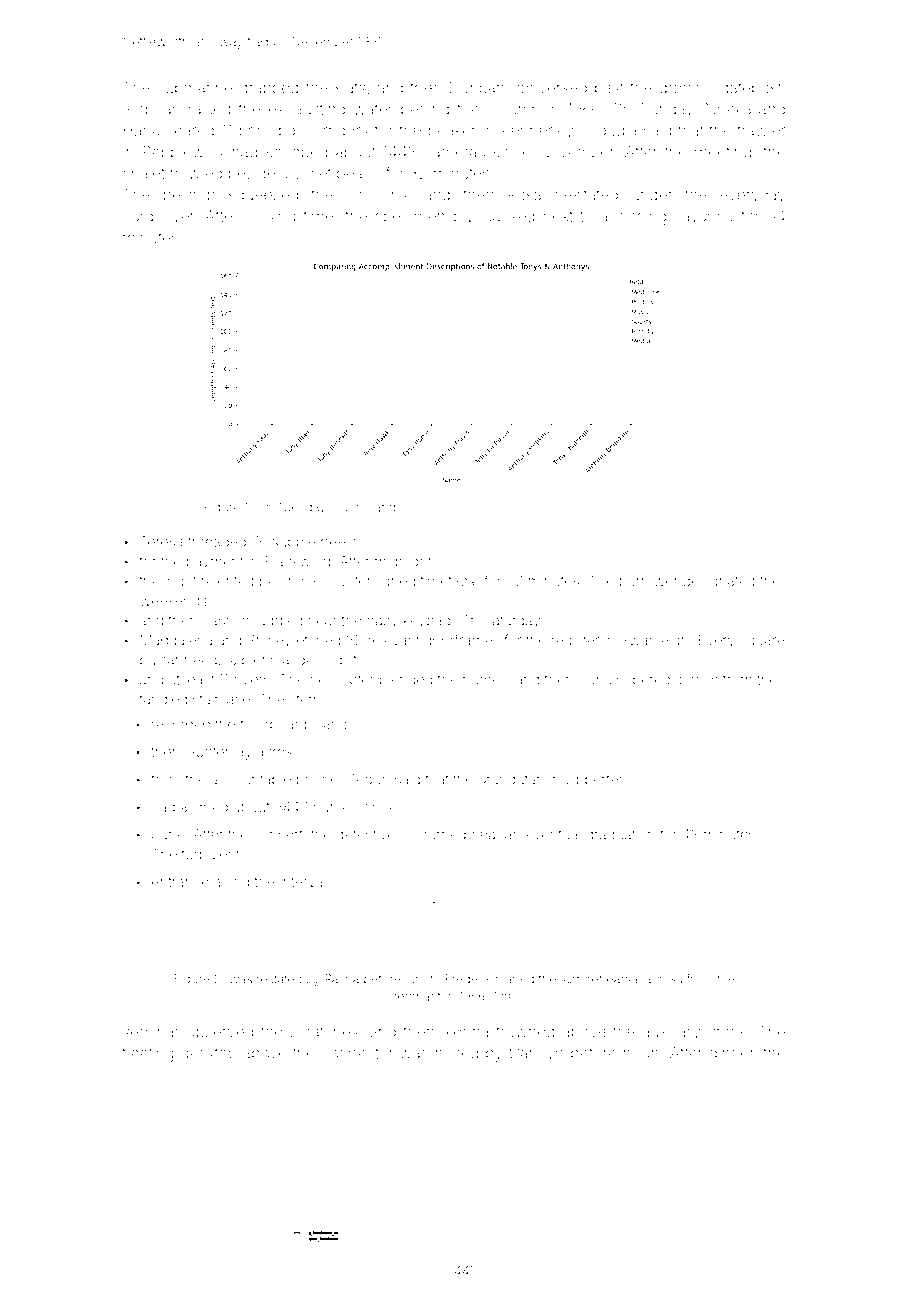 The width and height of the image is (908, 1316). Describe the element at coordinates (723, 153) in the image. I see `meeting` at that location.
